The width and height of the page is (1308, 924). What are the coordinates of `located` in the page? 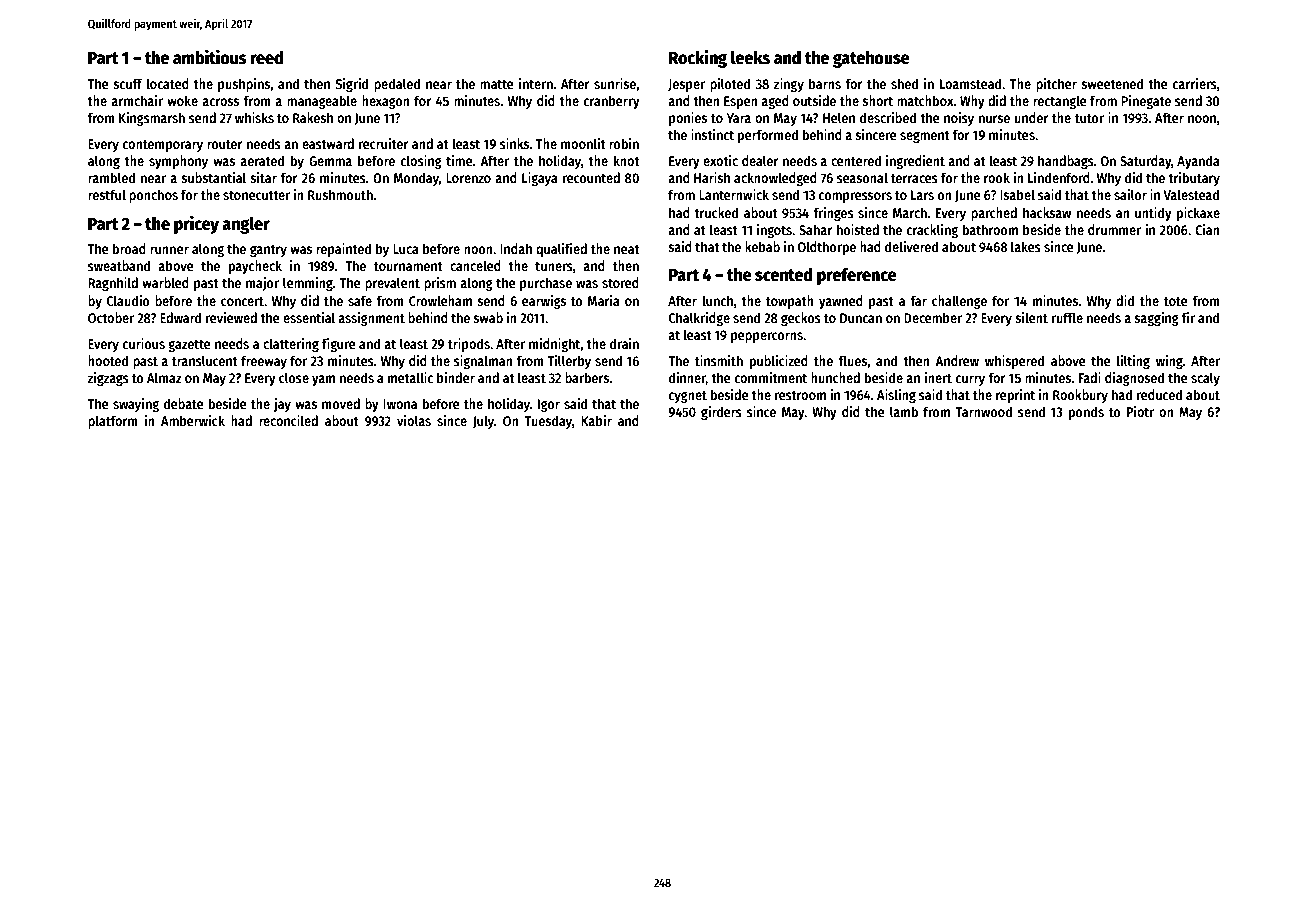 It's located at (168, 83).
